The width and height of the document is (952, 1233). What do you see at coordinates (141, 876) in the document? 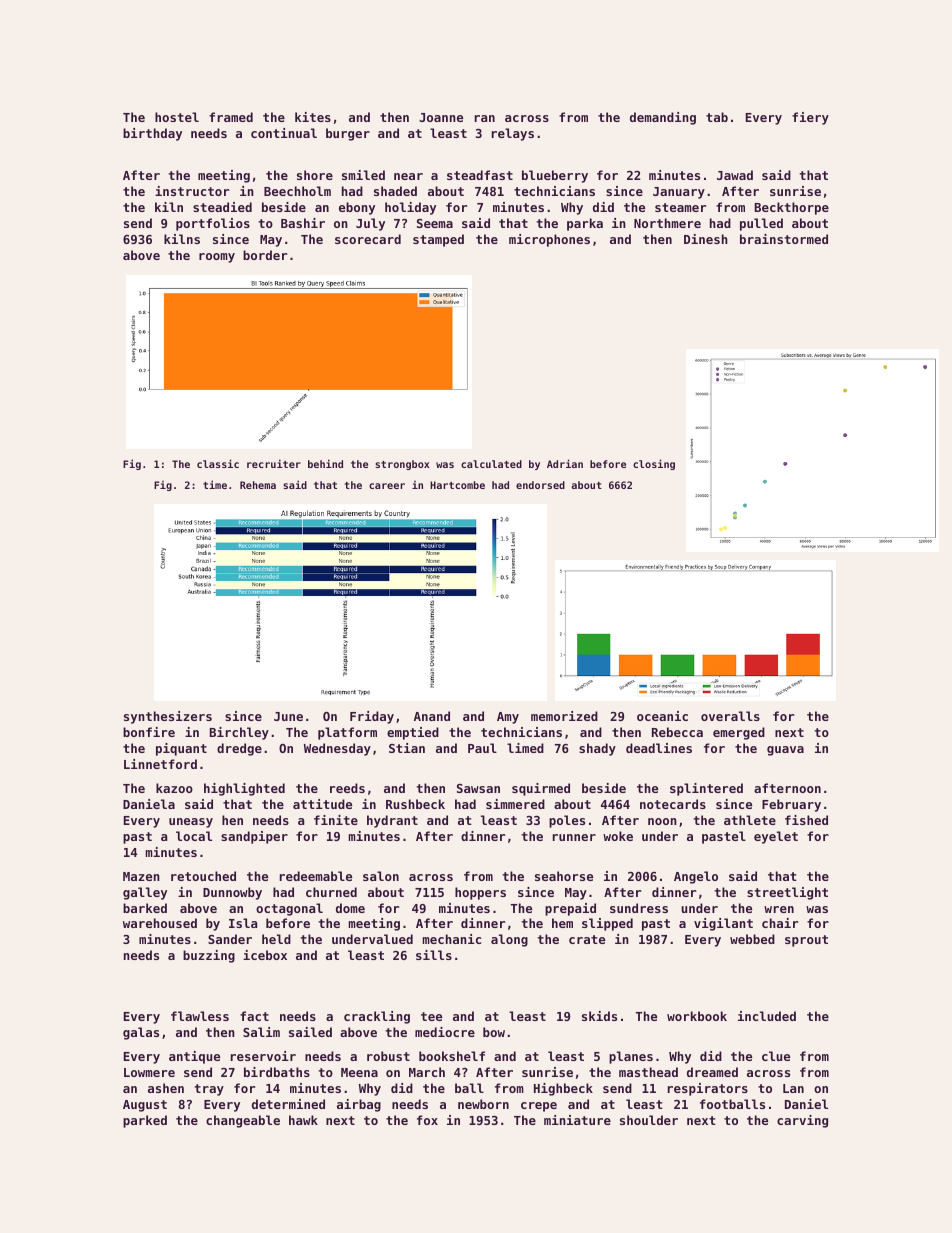
I see `Mazen` at bounding box center [141, 876].
